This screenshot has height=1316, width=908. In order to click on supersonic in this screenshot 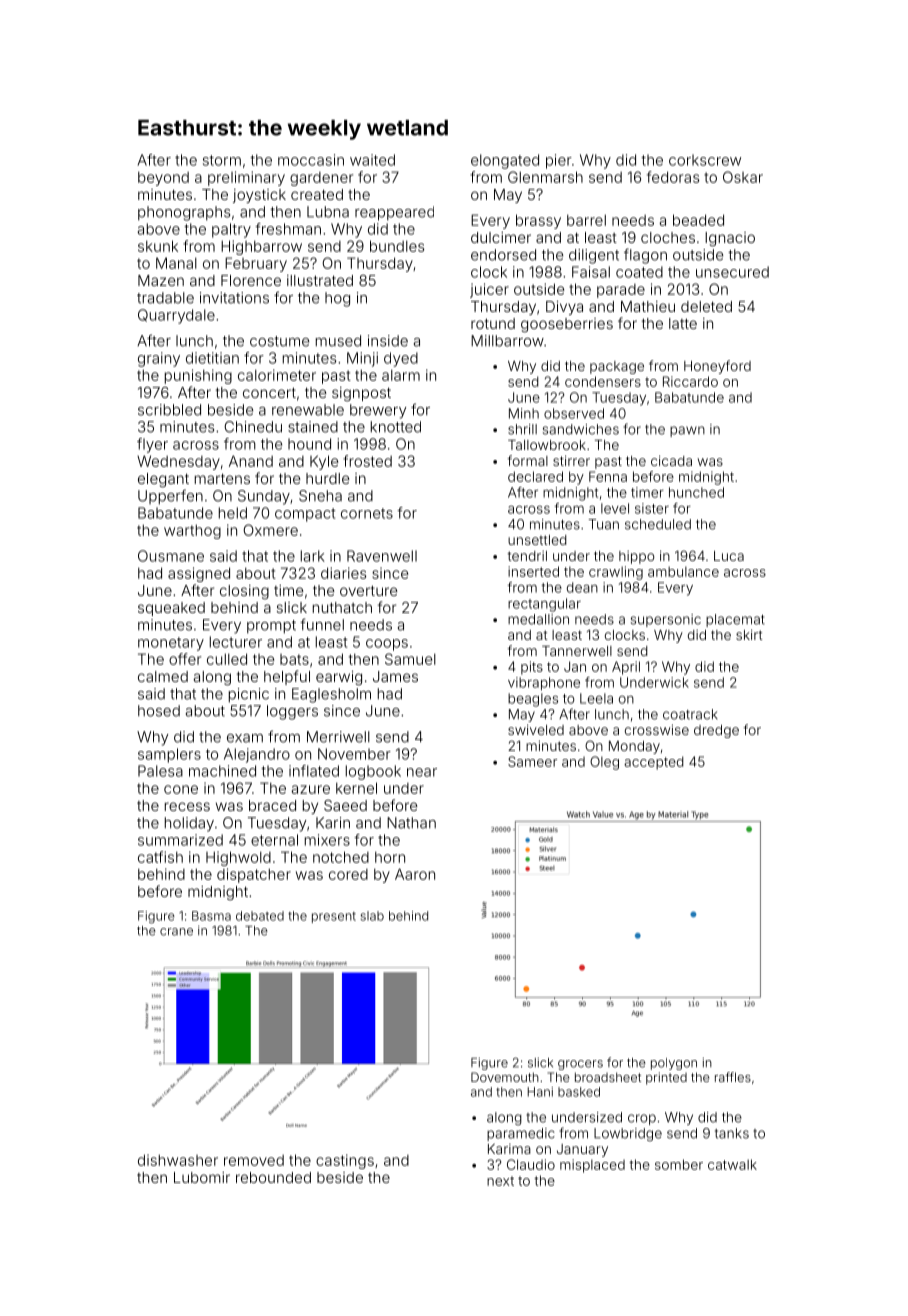, I will do `click(666, 620)`.
